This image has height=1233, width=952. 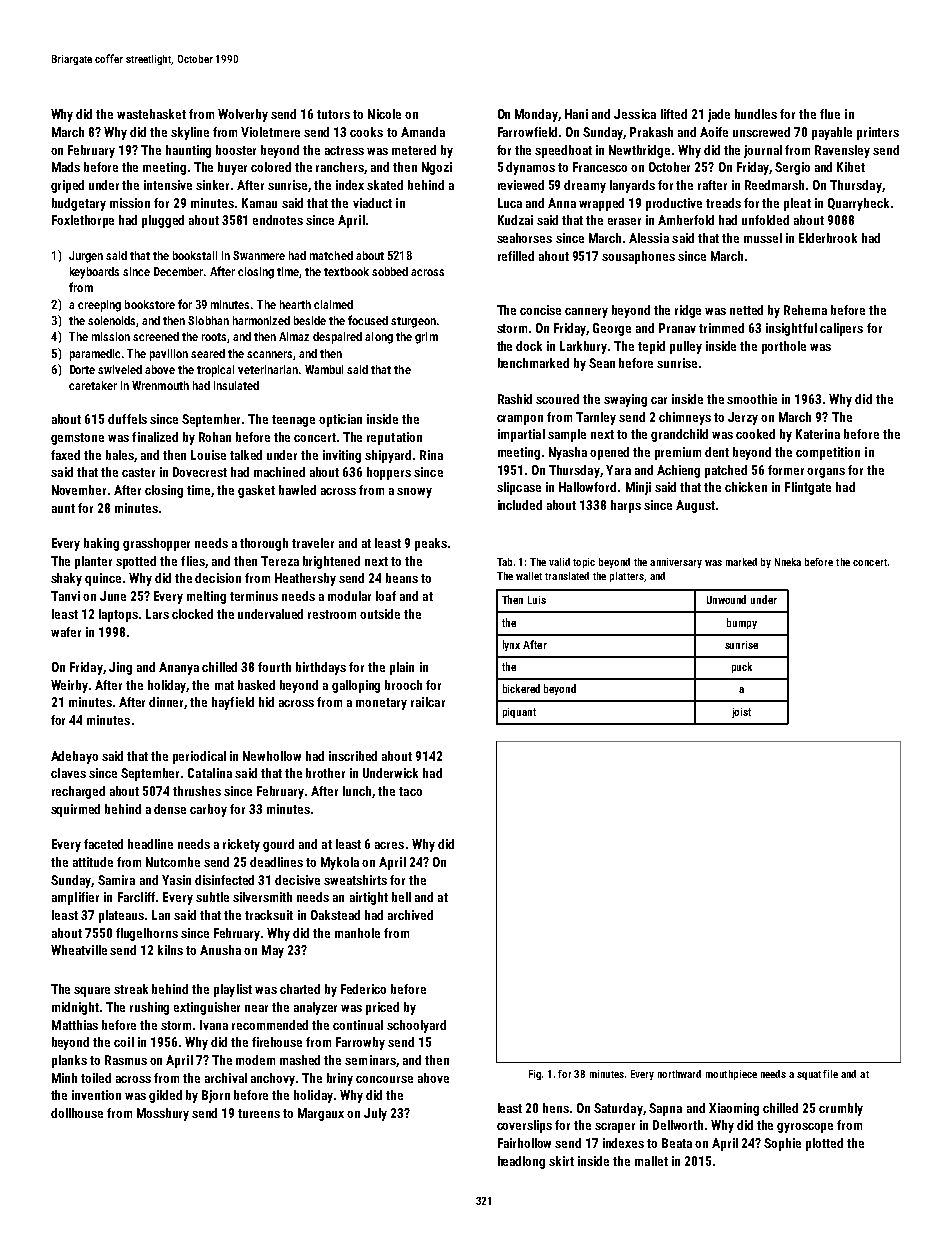 What do you see at coordinates (520, 420) in the image?
I see `crampon` at bounding box center [520, 420].
